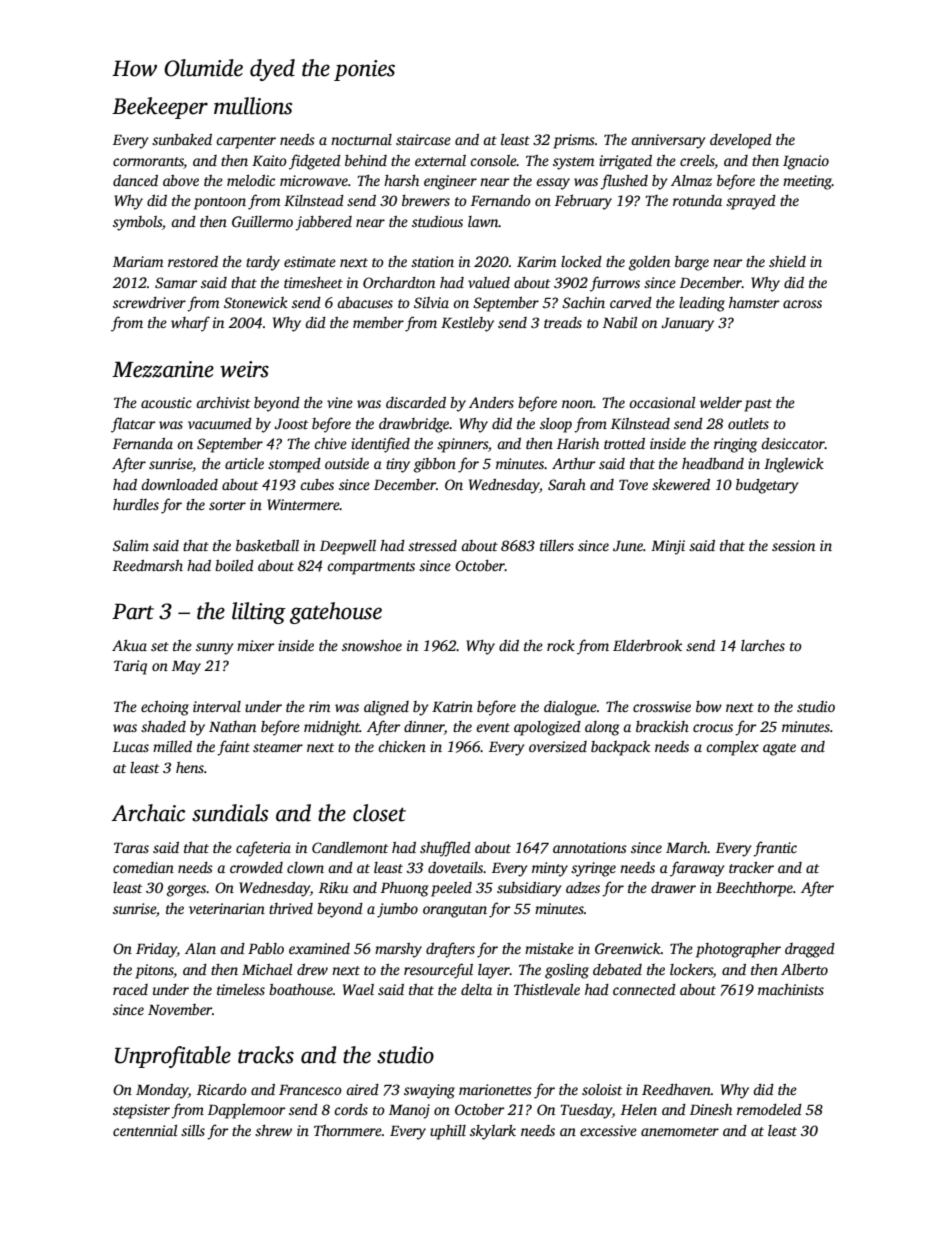 This image has height=1233, width=952. What do you see at coordinates (462, 445) in the image?
I see `spinners` at bounding box center [462, 445].
